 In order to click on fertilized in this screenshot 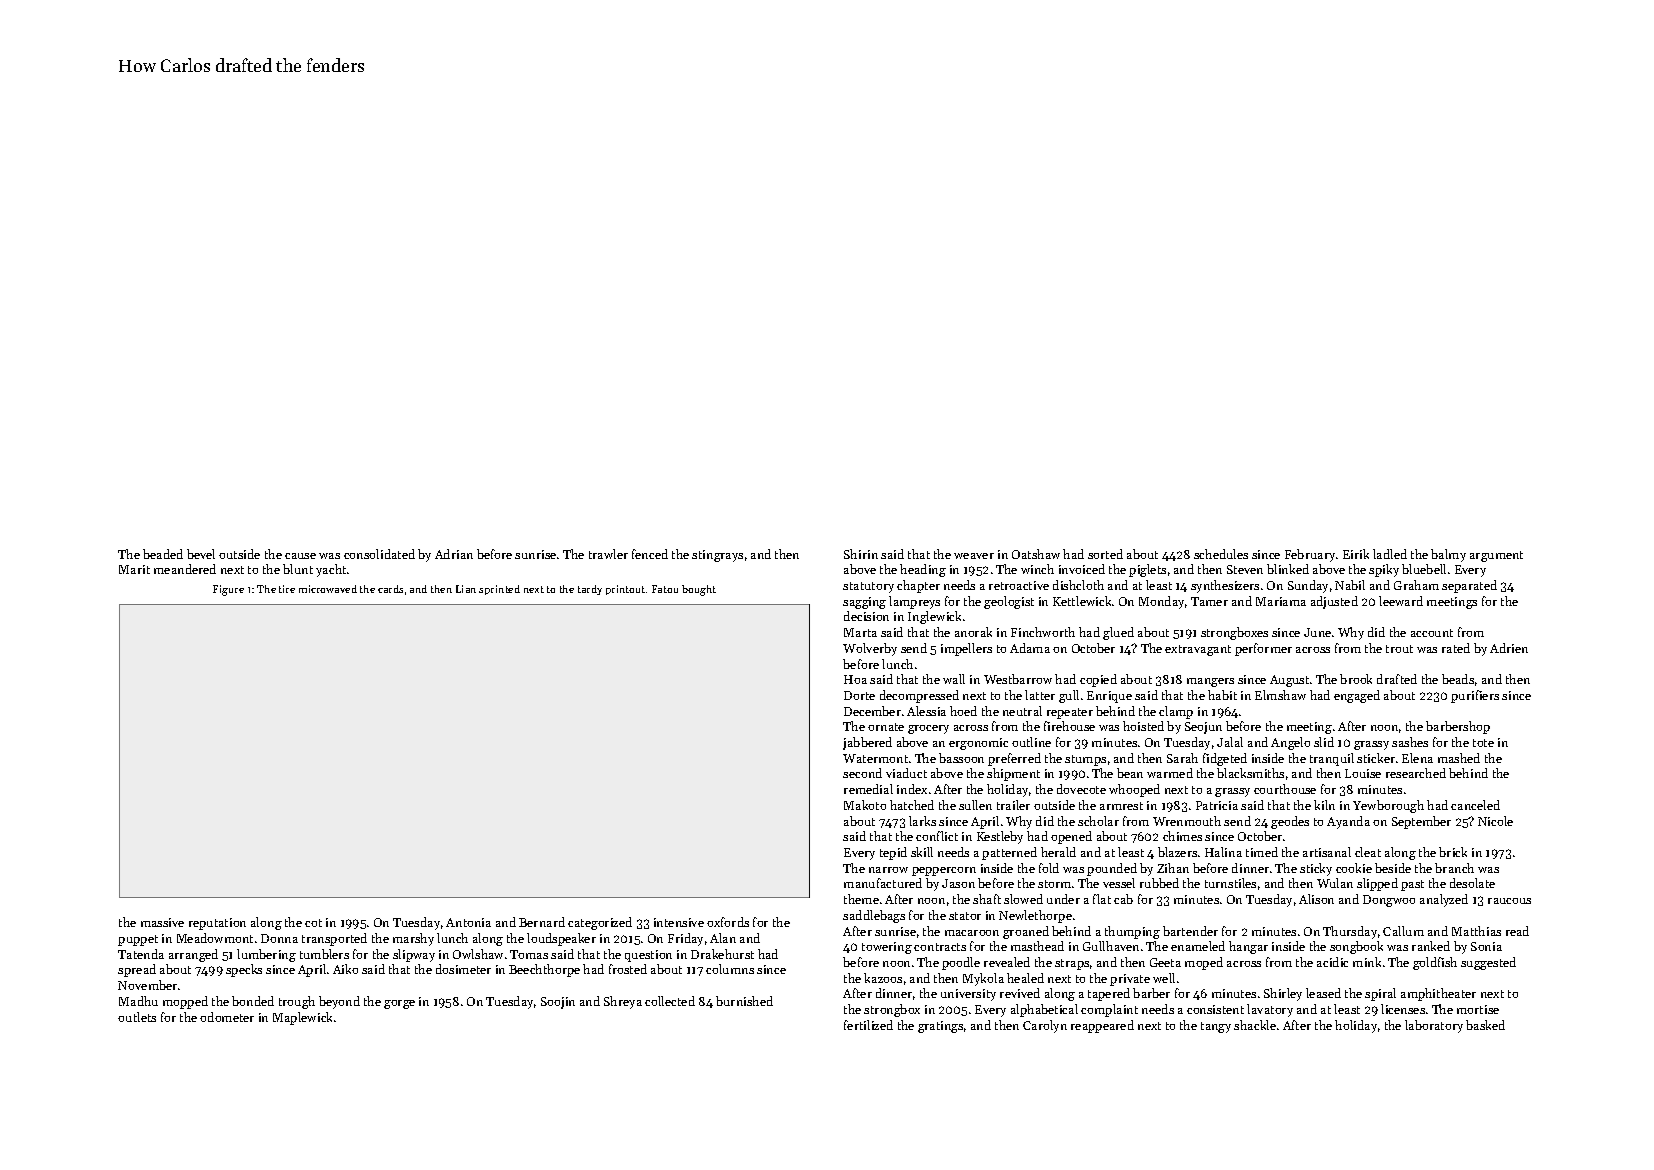, I will do `click(868, 1025)`.
